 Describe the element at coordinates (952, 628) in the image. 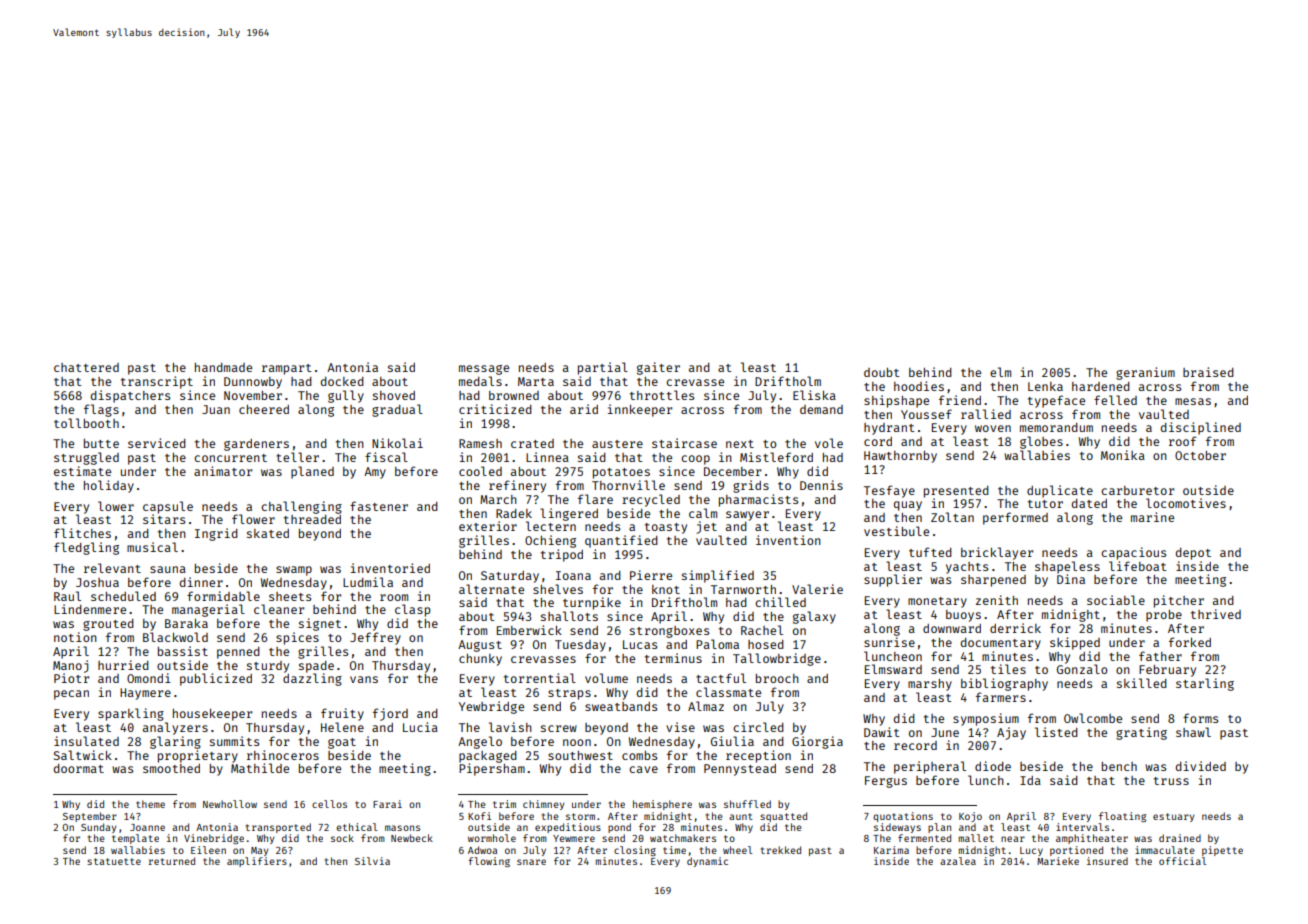

I see `downward` at that location.
